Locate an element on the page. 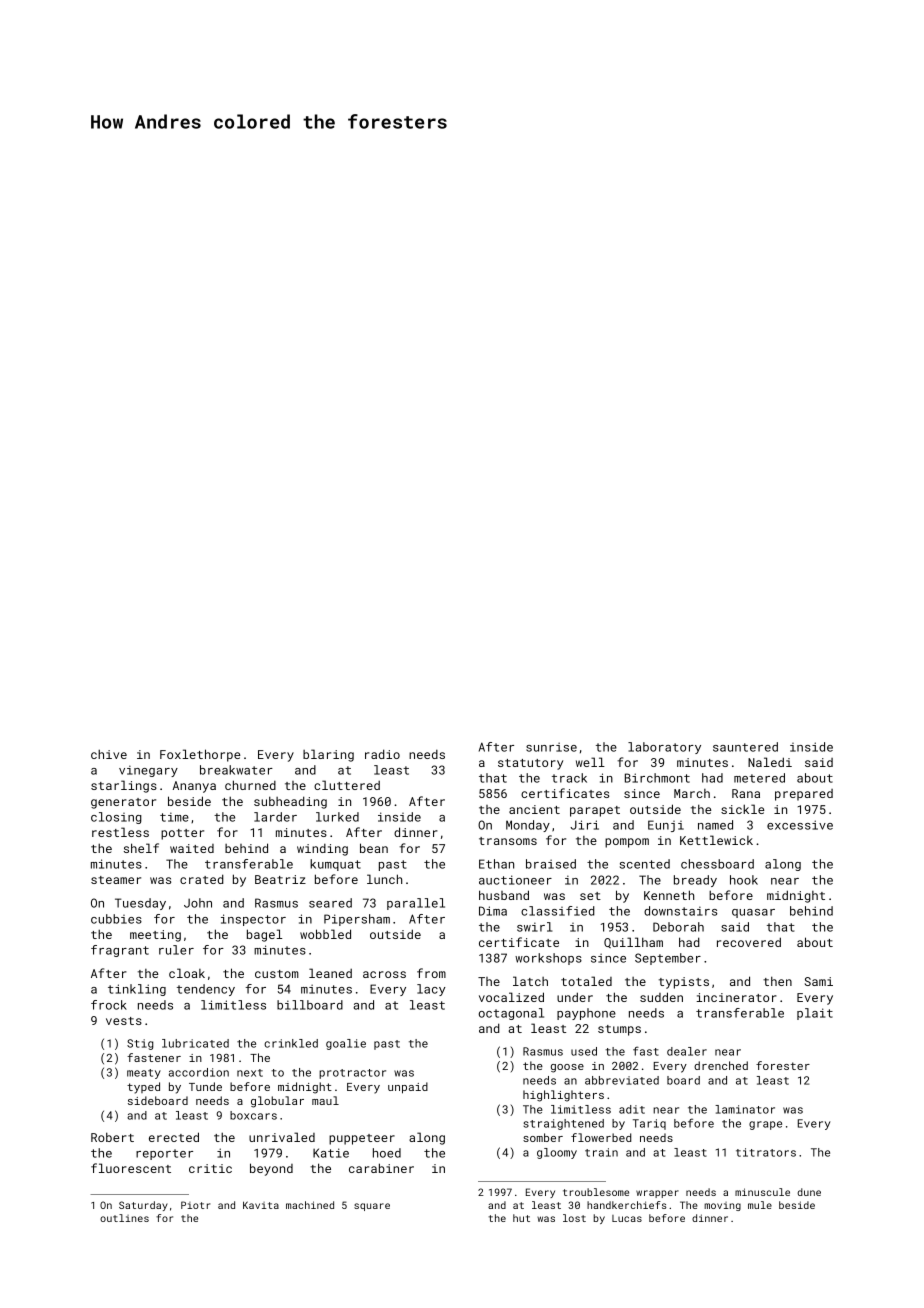 This page has width=924, height=1308. straightened is located at coordinates (563, 1124).
